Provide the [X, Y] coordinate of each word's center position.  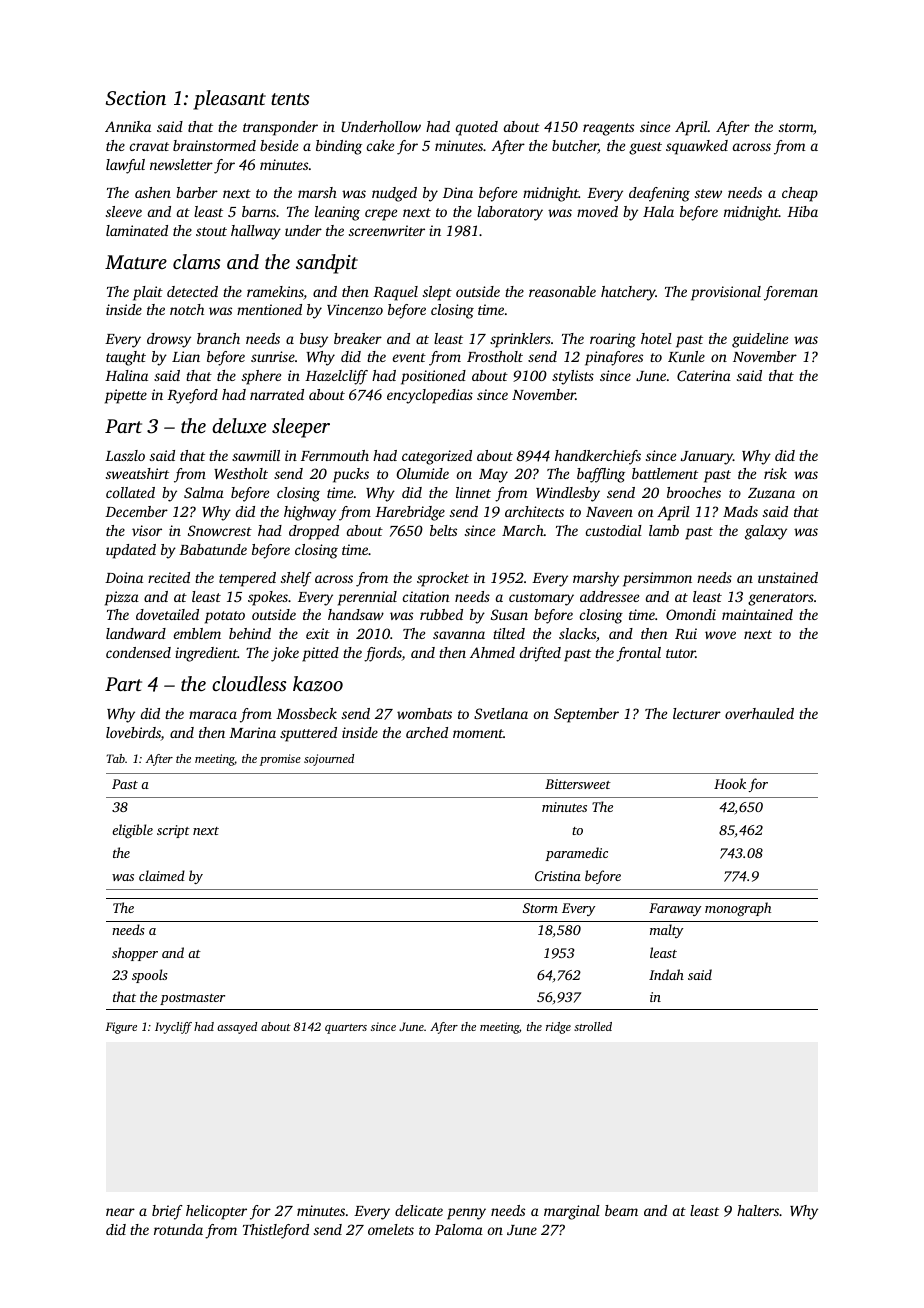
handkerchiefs [598, 457]
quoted [477, 128]
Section [136, 98]
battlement [665, 473]
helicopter [216, 1212]
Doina [124, 577]
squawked [697, 147]
